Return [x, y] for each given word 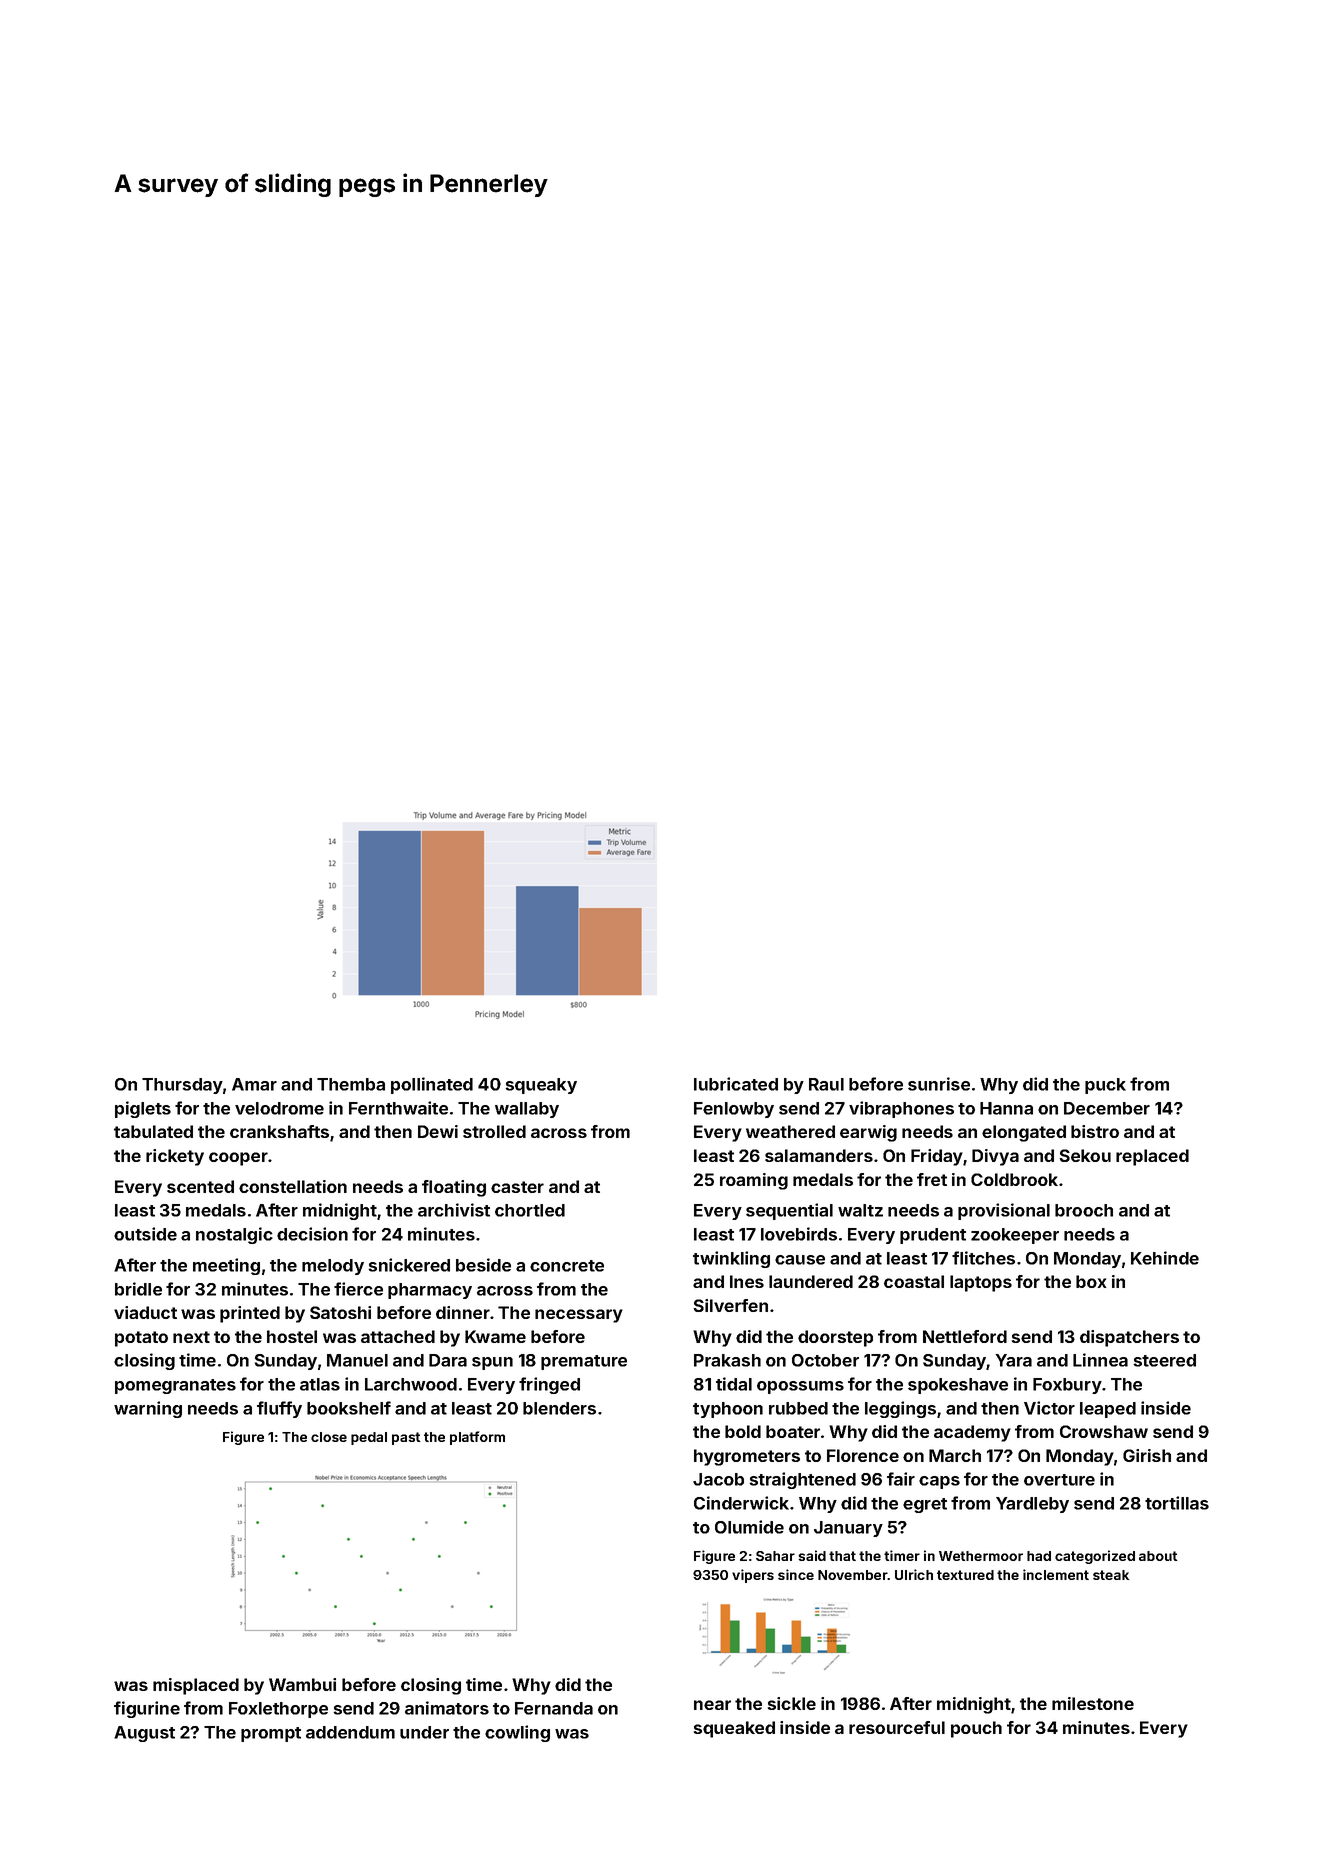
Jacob [718, 1479]
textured [965, 1575]
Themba [351, 1084]
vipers [753, 1576]
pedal [369, 1438]
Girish [1147, 1455]
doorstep [835, 1338]
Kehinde [1165, 1258]
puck [1105, 1086]
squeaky [541, 1086]
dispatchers [1129, 1338]
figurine [147, 1709]
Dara [448, 1360]
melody [333, 1267]
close [329, 1437]
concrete [567, 1266]
